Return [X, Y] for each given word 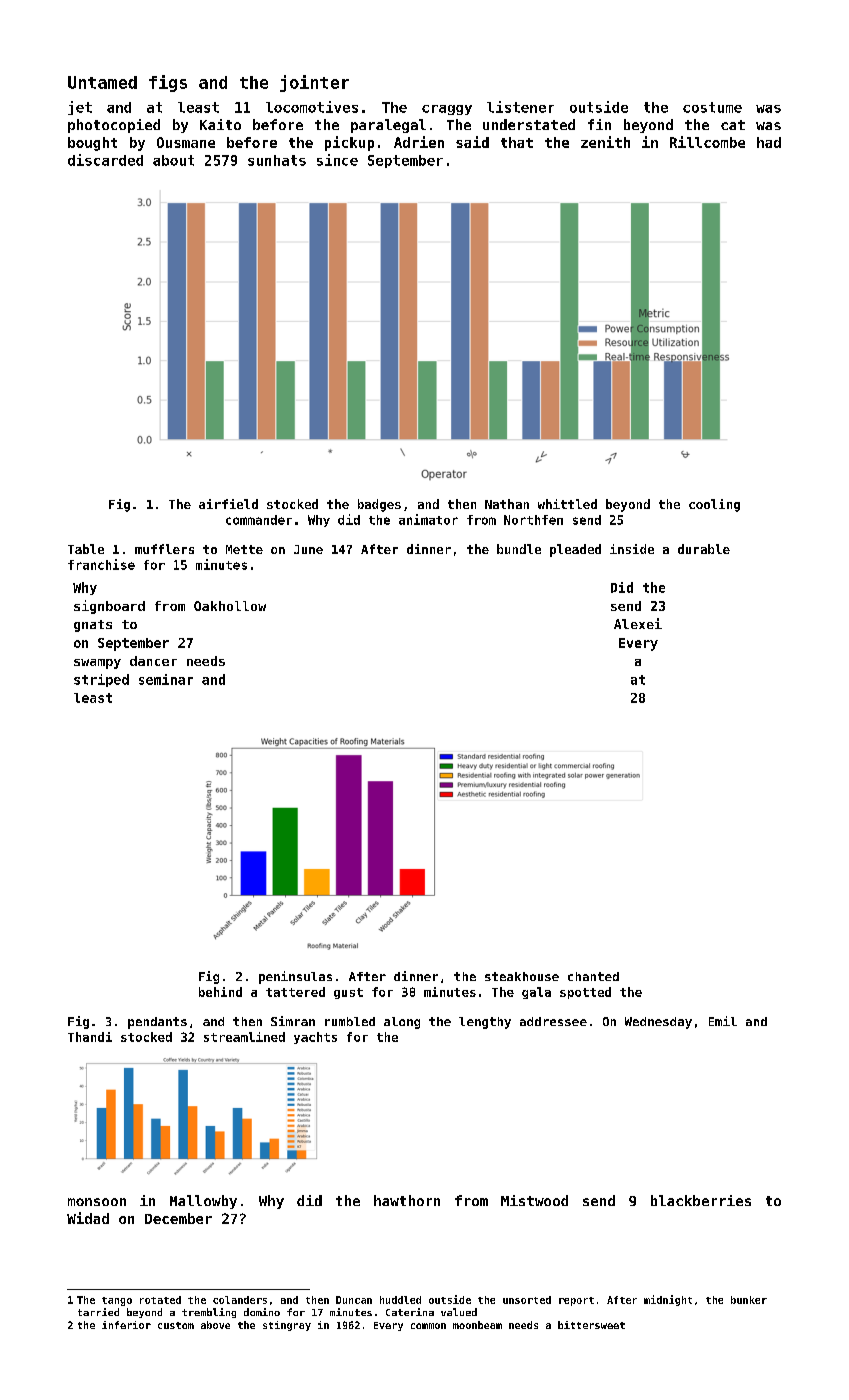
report [576, 1301]
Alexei [638, 623]
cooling [714, 505]
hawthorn [407, 1200]
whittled [567, 504]
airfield [228, 504]
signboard [109, 607]
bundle [519, 549]
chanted [593, 976]
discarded [105, 160]
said [472, 142]
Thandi [90, 1037]
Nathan [507, 504]
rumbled [350, 1021]
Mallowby [203, 1202]
